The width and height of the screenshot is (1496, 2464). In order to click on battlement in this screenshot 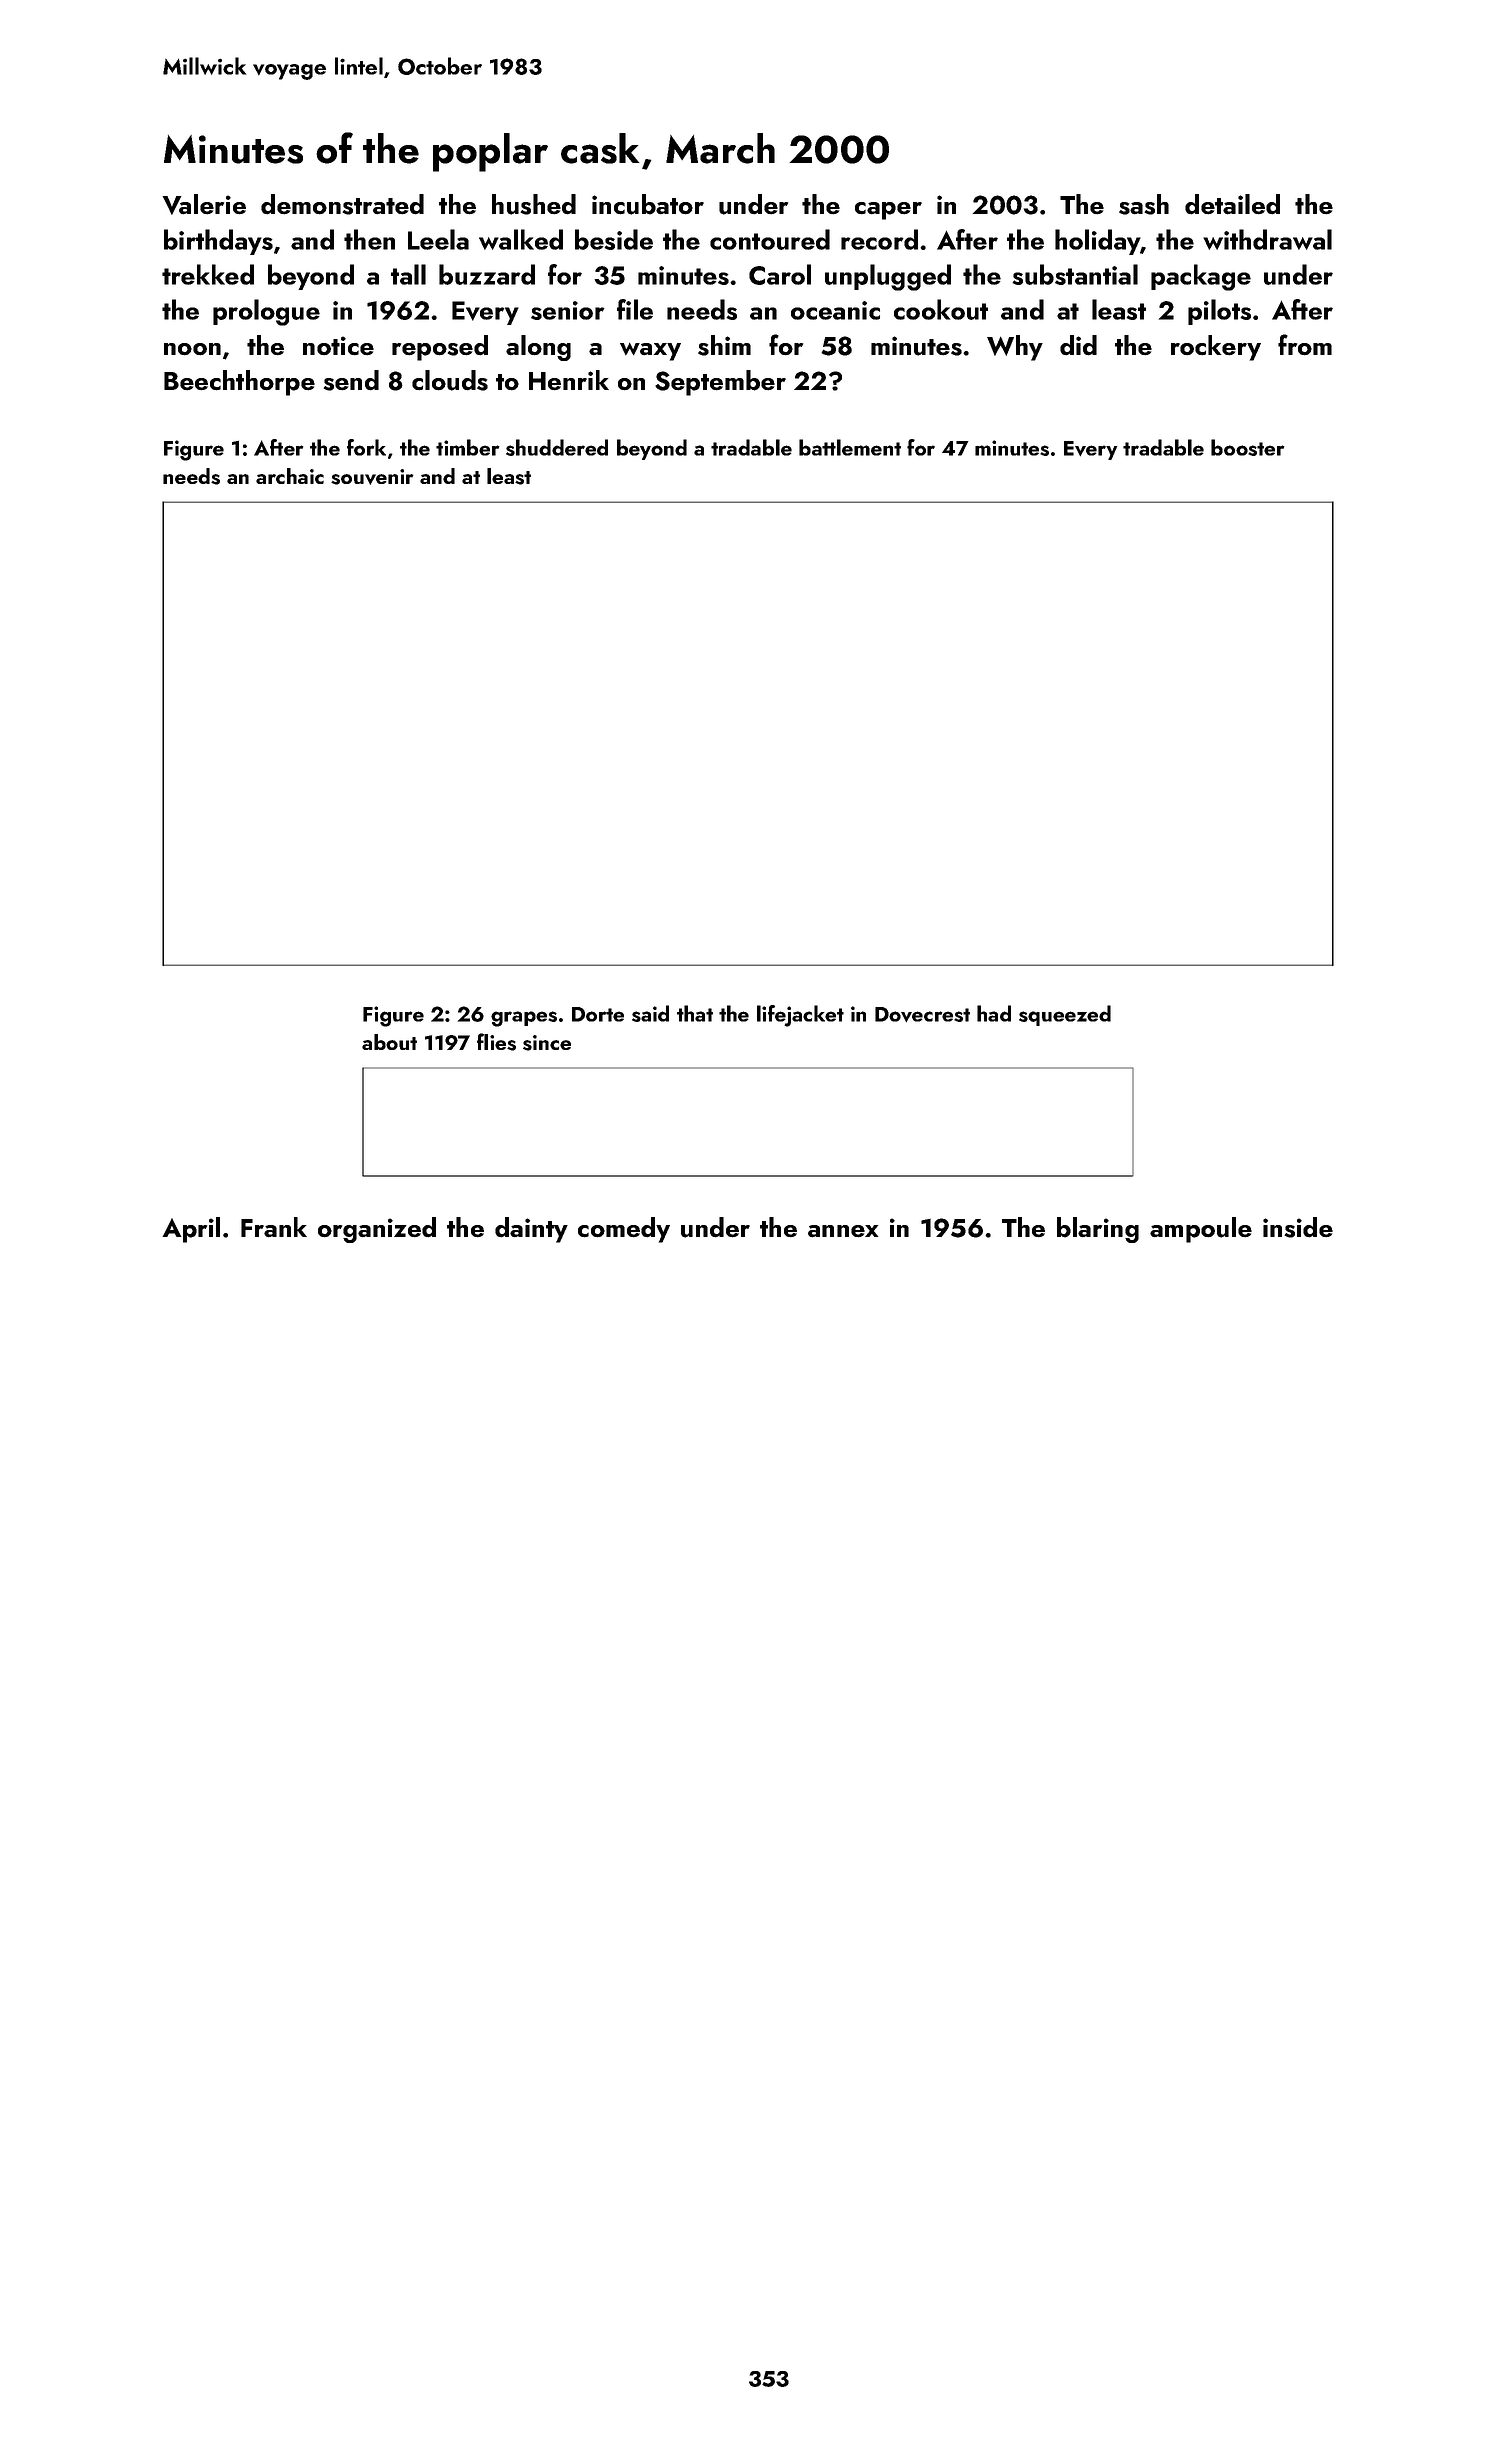, I will do `click(850, 447)`.
